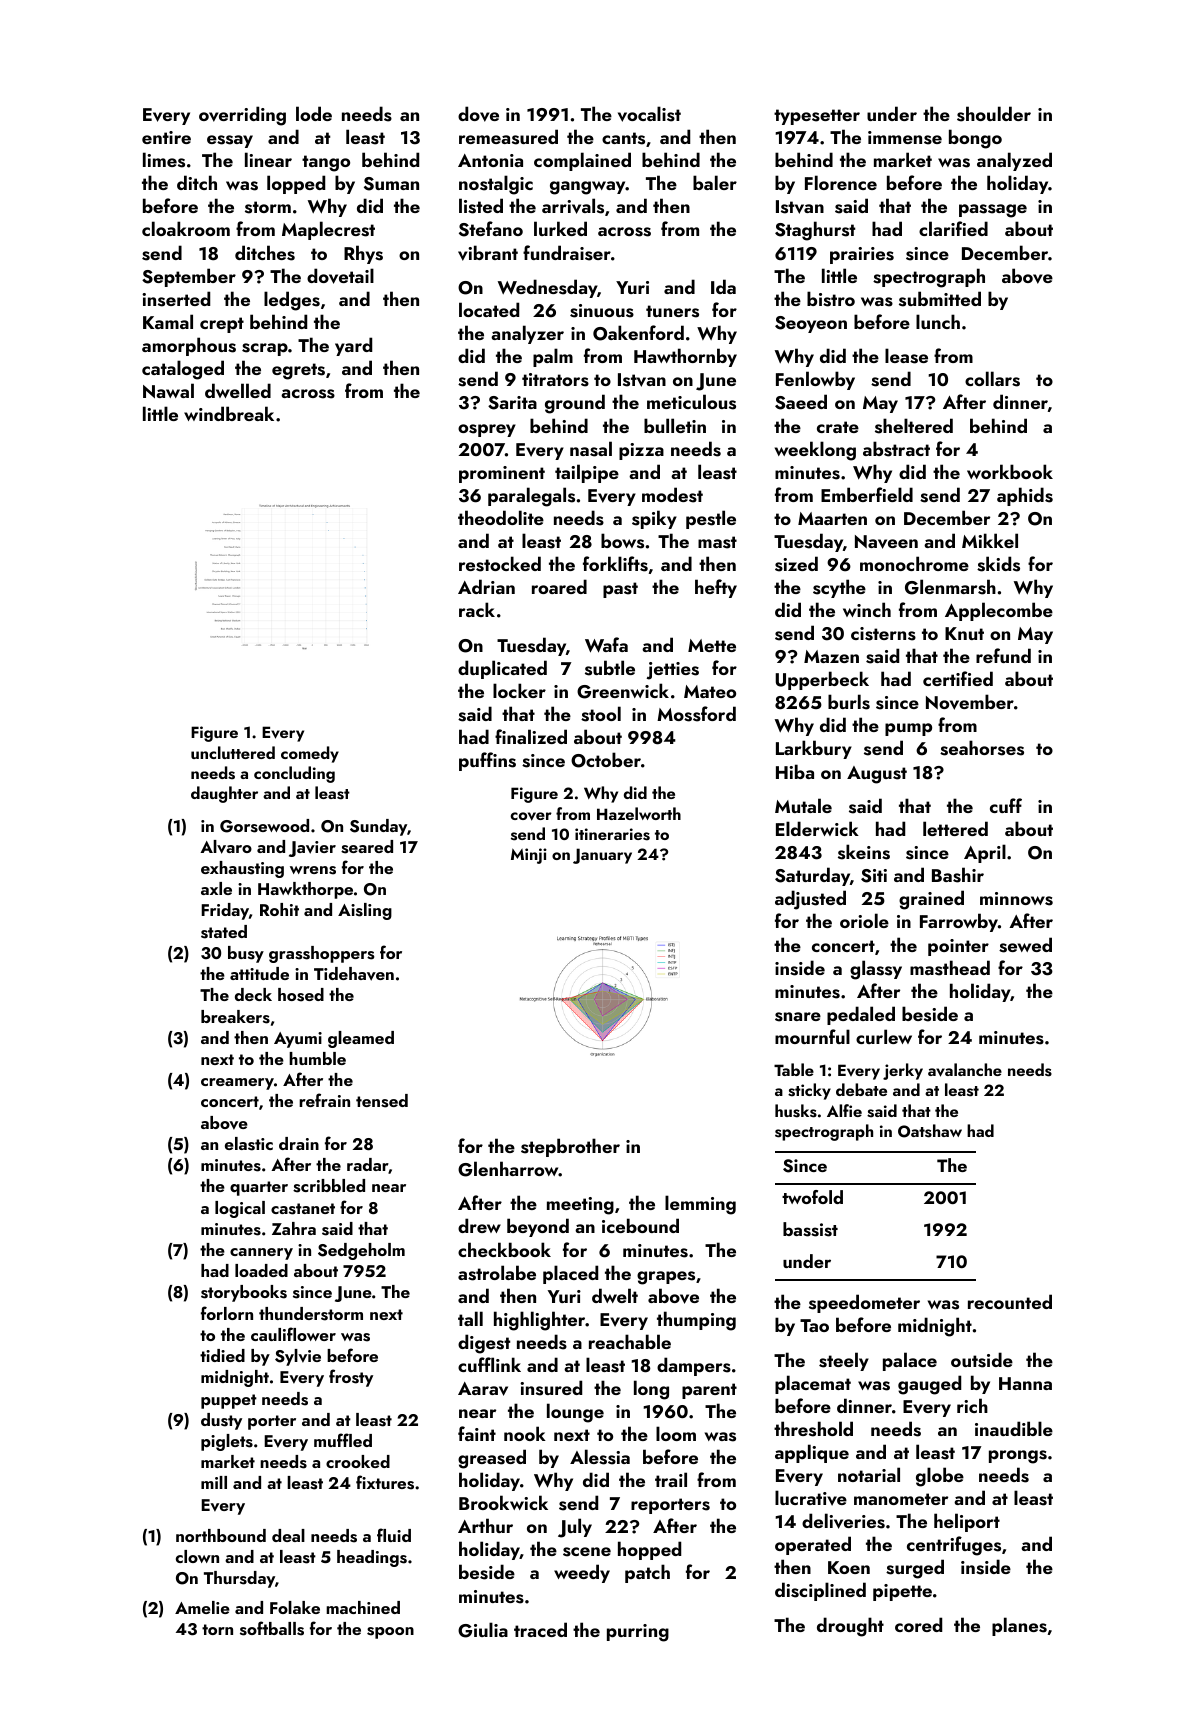 The width and height of the image is (1195, 1730). Describe the element at coordinates (965, 1070) in the image. I see `avalanche` at that location.
